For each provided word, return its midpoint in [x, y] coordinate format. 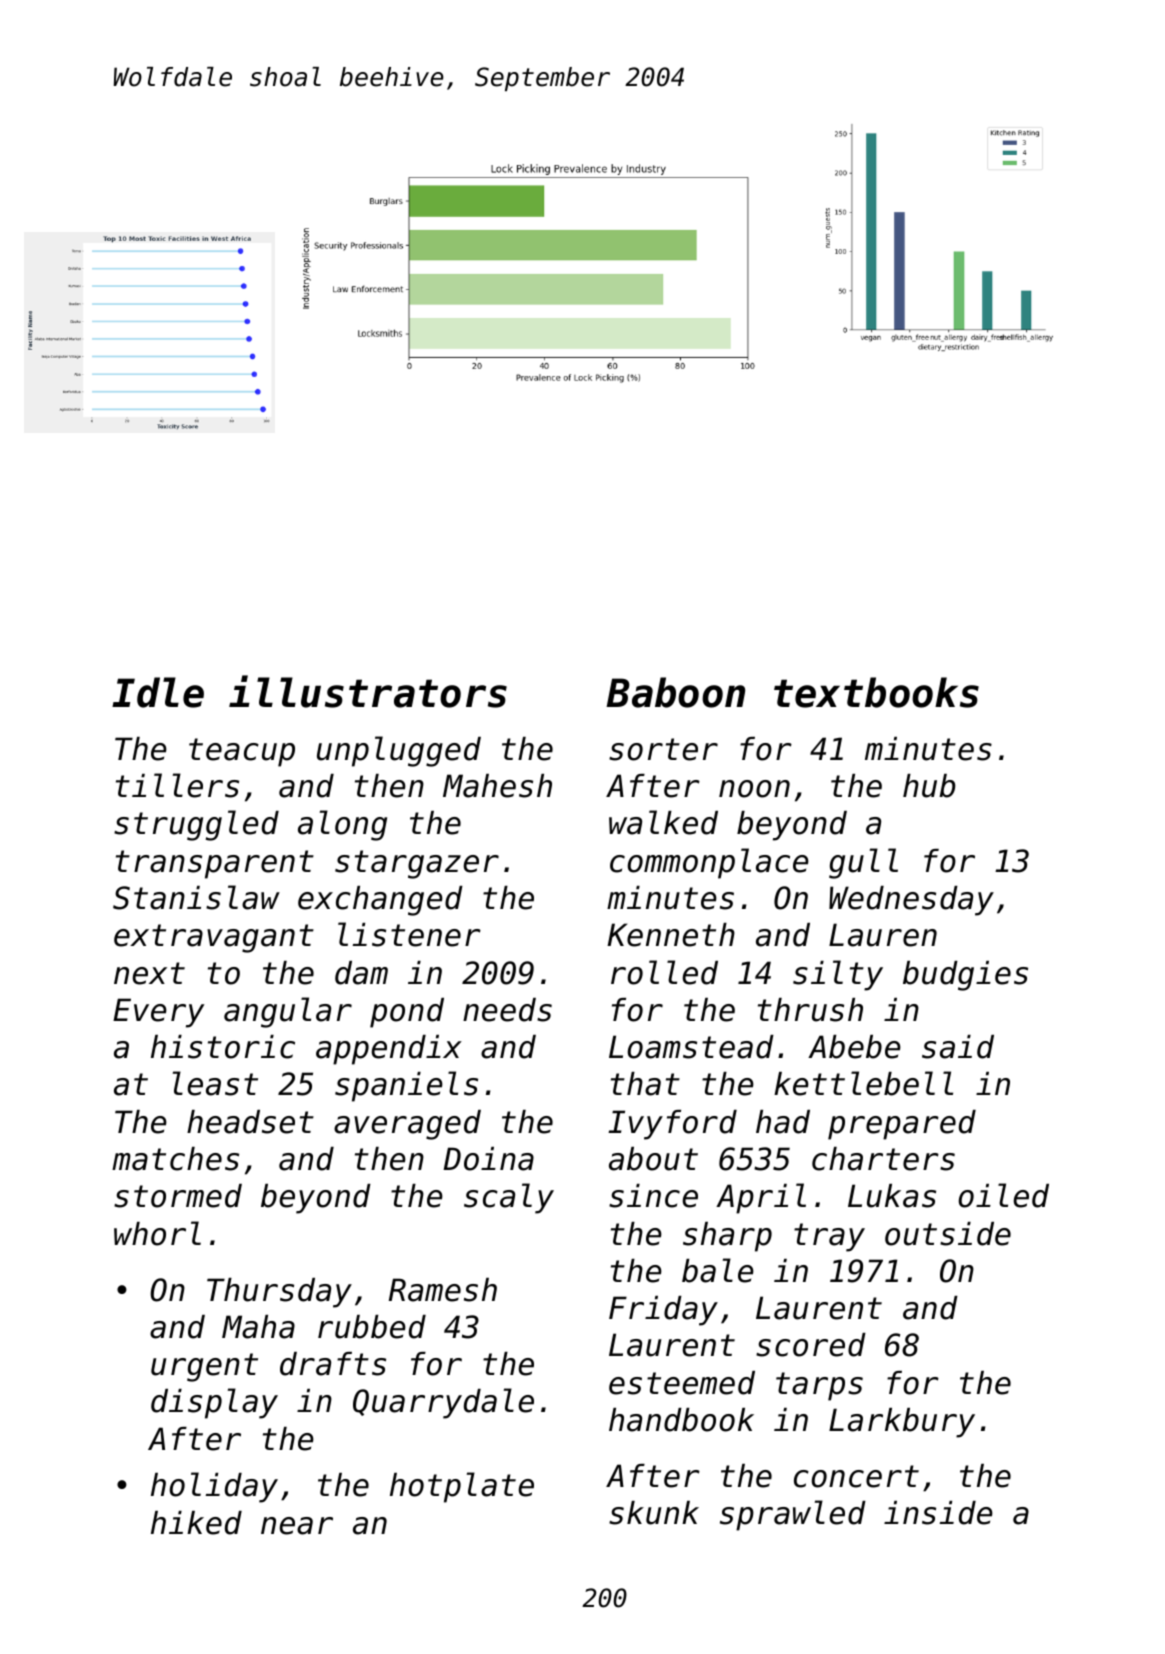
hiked [196, 1523]
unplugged [399, 751]
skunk [654, 1513]
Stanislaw [196, 897]
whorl [157, 1233]
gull [863, 863]
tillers [177, 785]
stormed [178, 1196]
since [653, 1196]
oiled [1004, 1195]
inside [938, 1513]
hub [929, 786]
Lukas [892, 1196]
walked [663, 822]
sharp [727, 1237]
